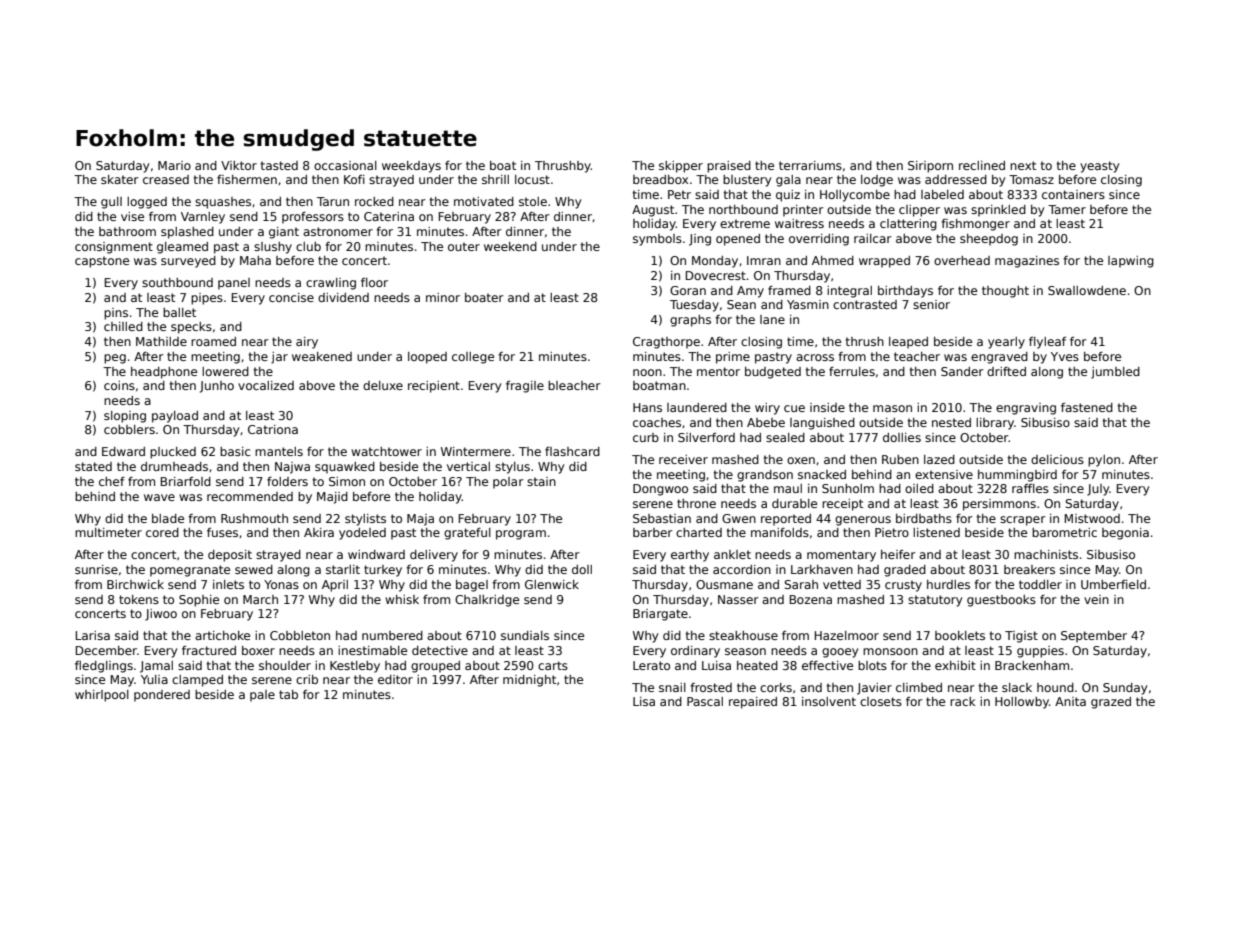 This document has width=1233, height=952. I want to click on Tuesday, so click(694, 306).
